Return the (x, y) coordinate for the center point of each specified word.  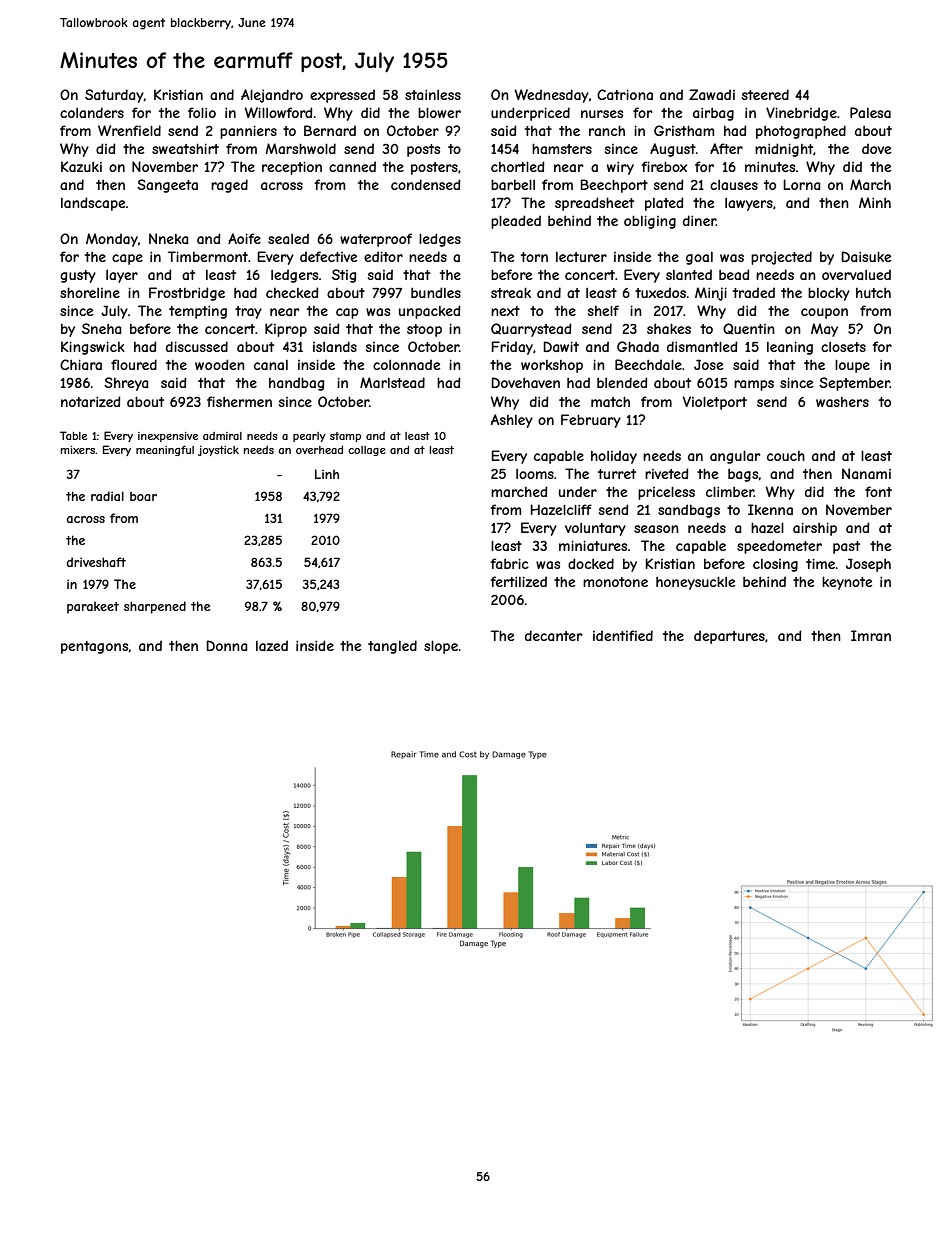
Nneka (168, 238)
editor (383, 256)
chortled (517, 166)
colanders (92, 112)
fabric (510, 563)
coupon (824, 313)
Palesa (870, 112)
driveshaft (96, 562)
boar (143, 496)
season (656, 529)
